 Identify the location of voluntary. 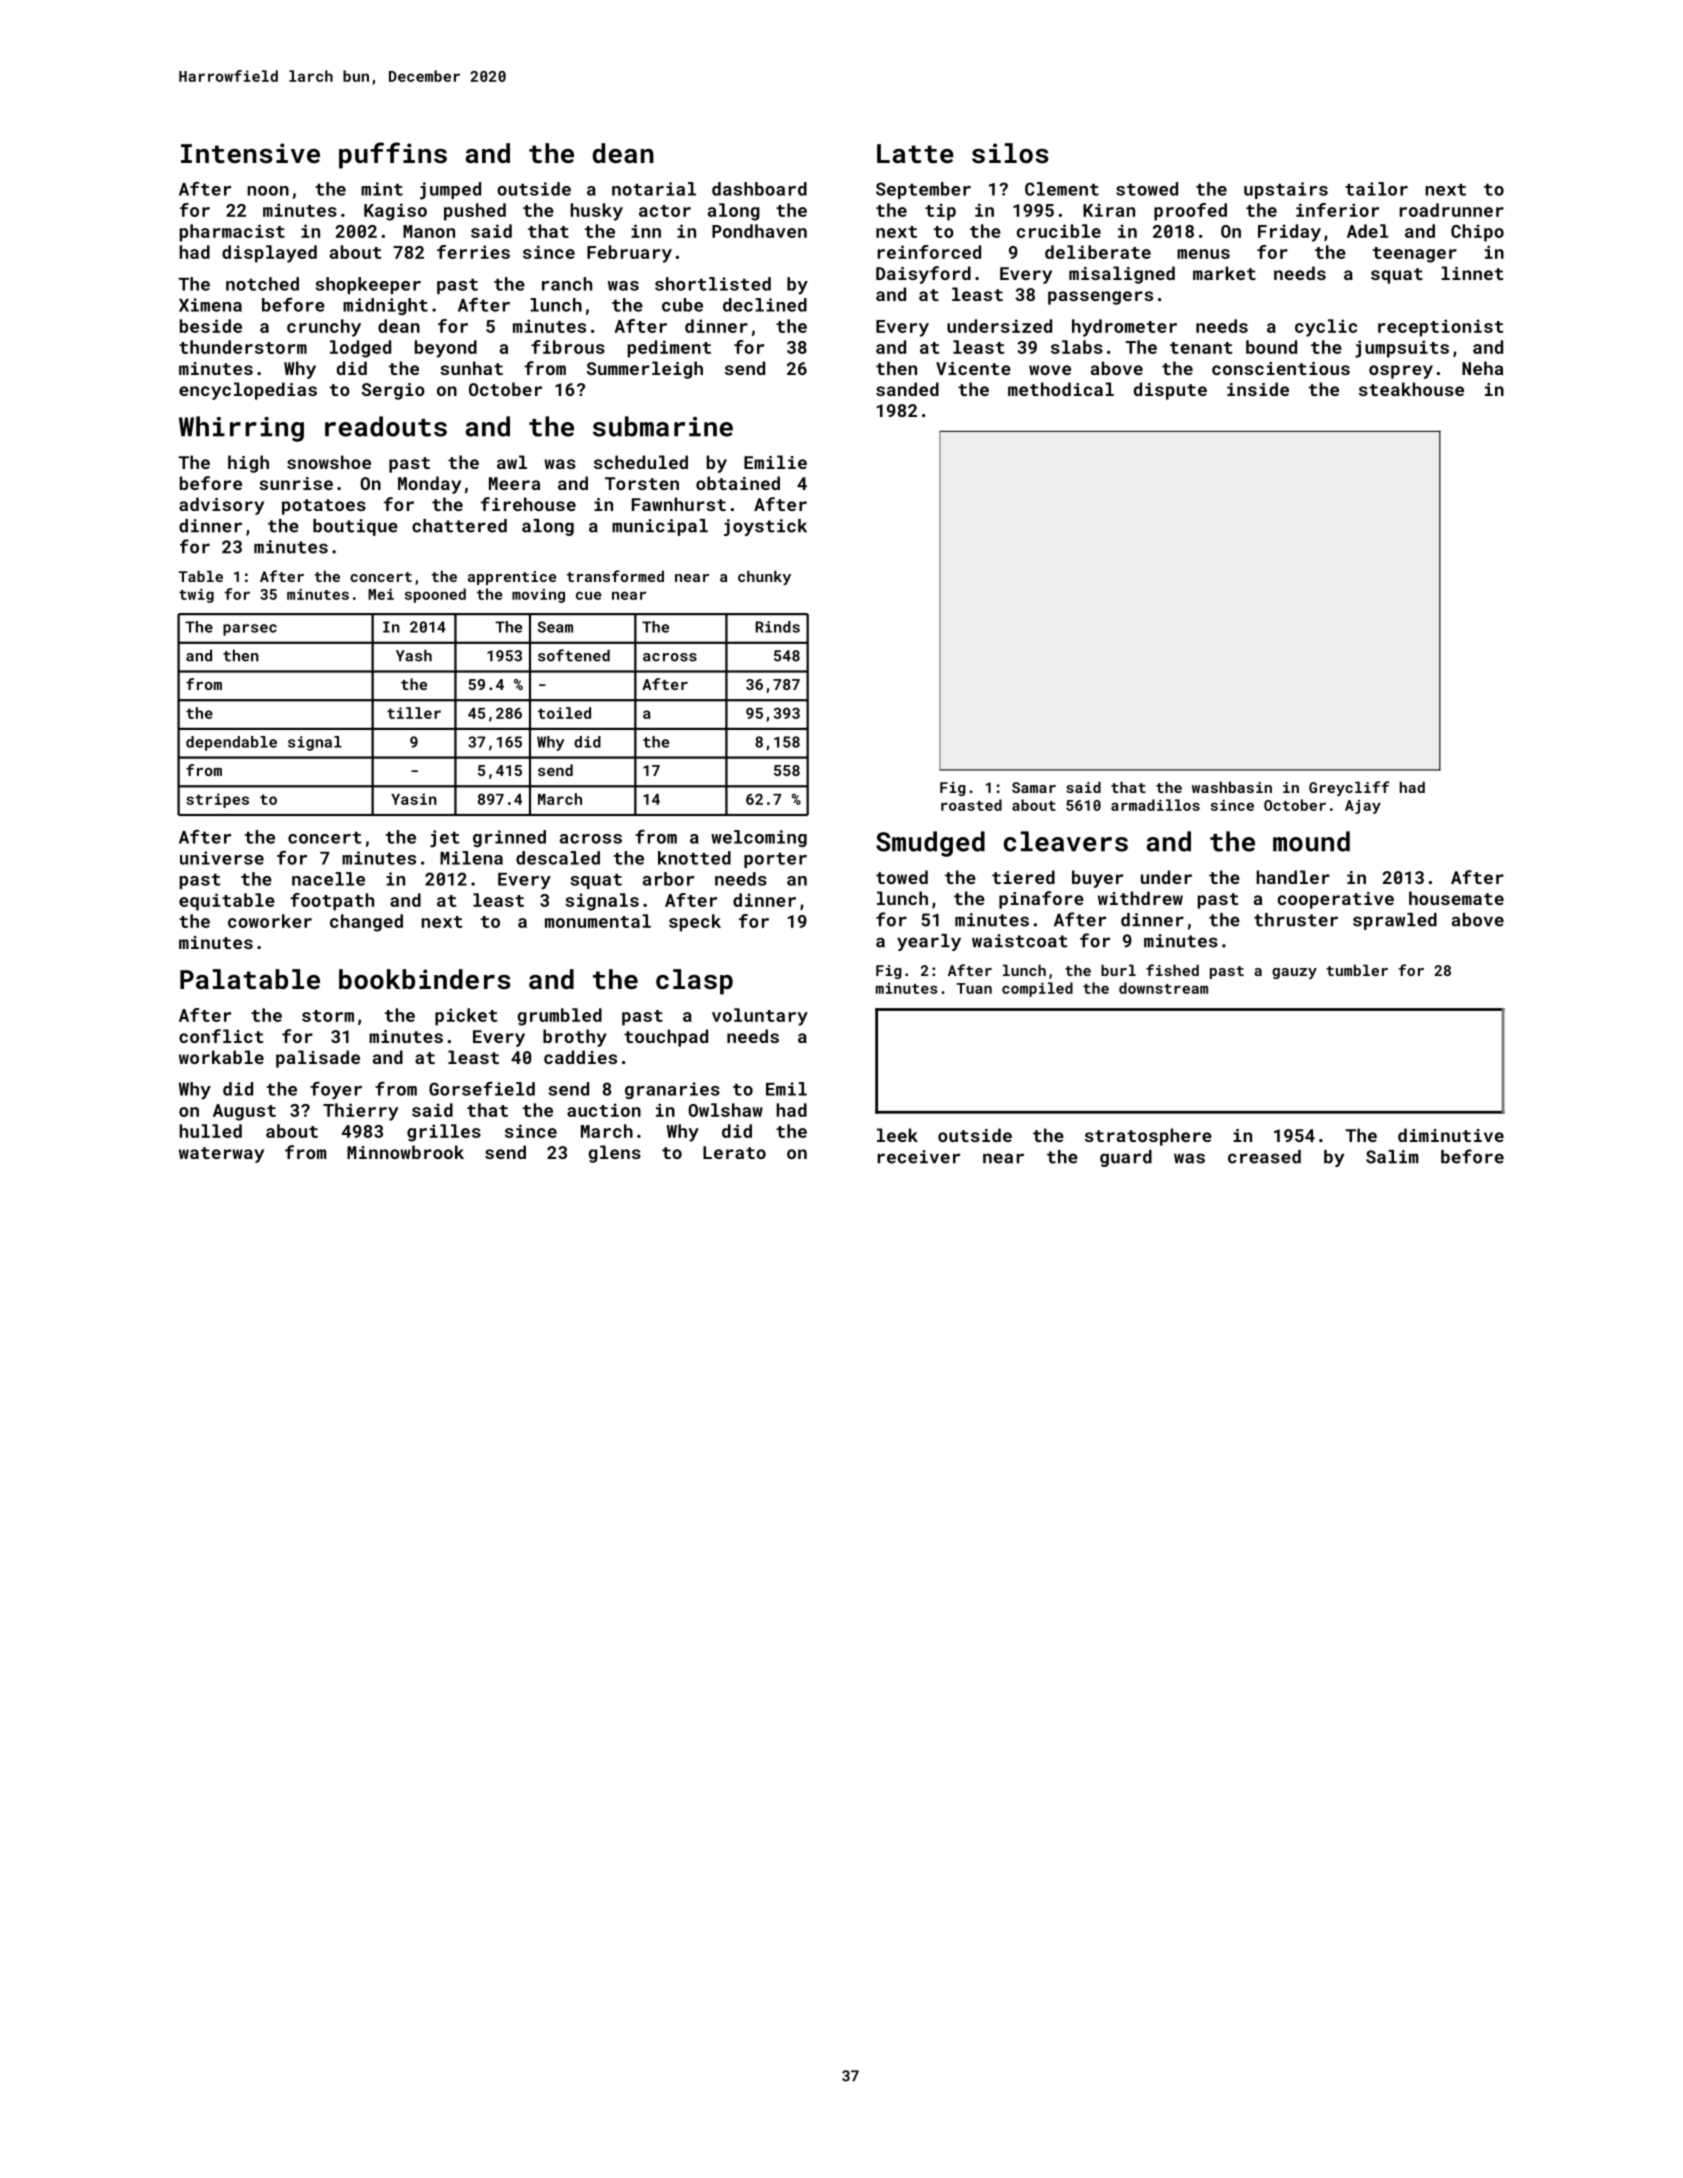
(760, 1017).
